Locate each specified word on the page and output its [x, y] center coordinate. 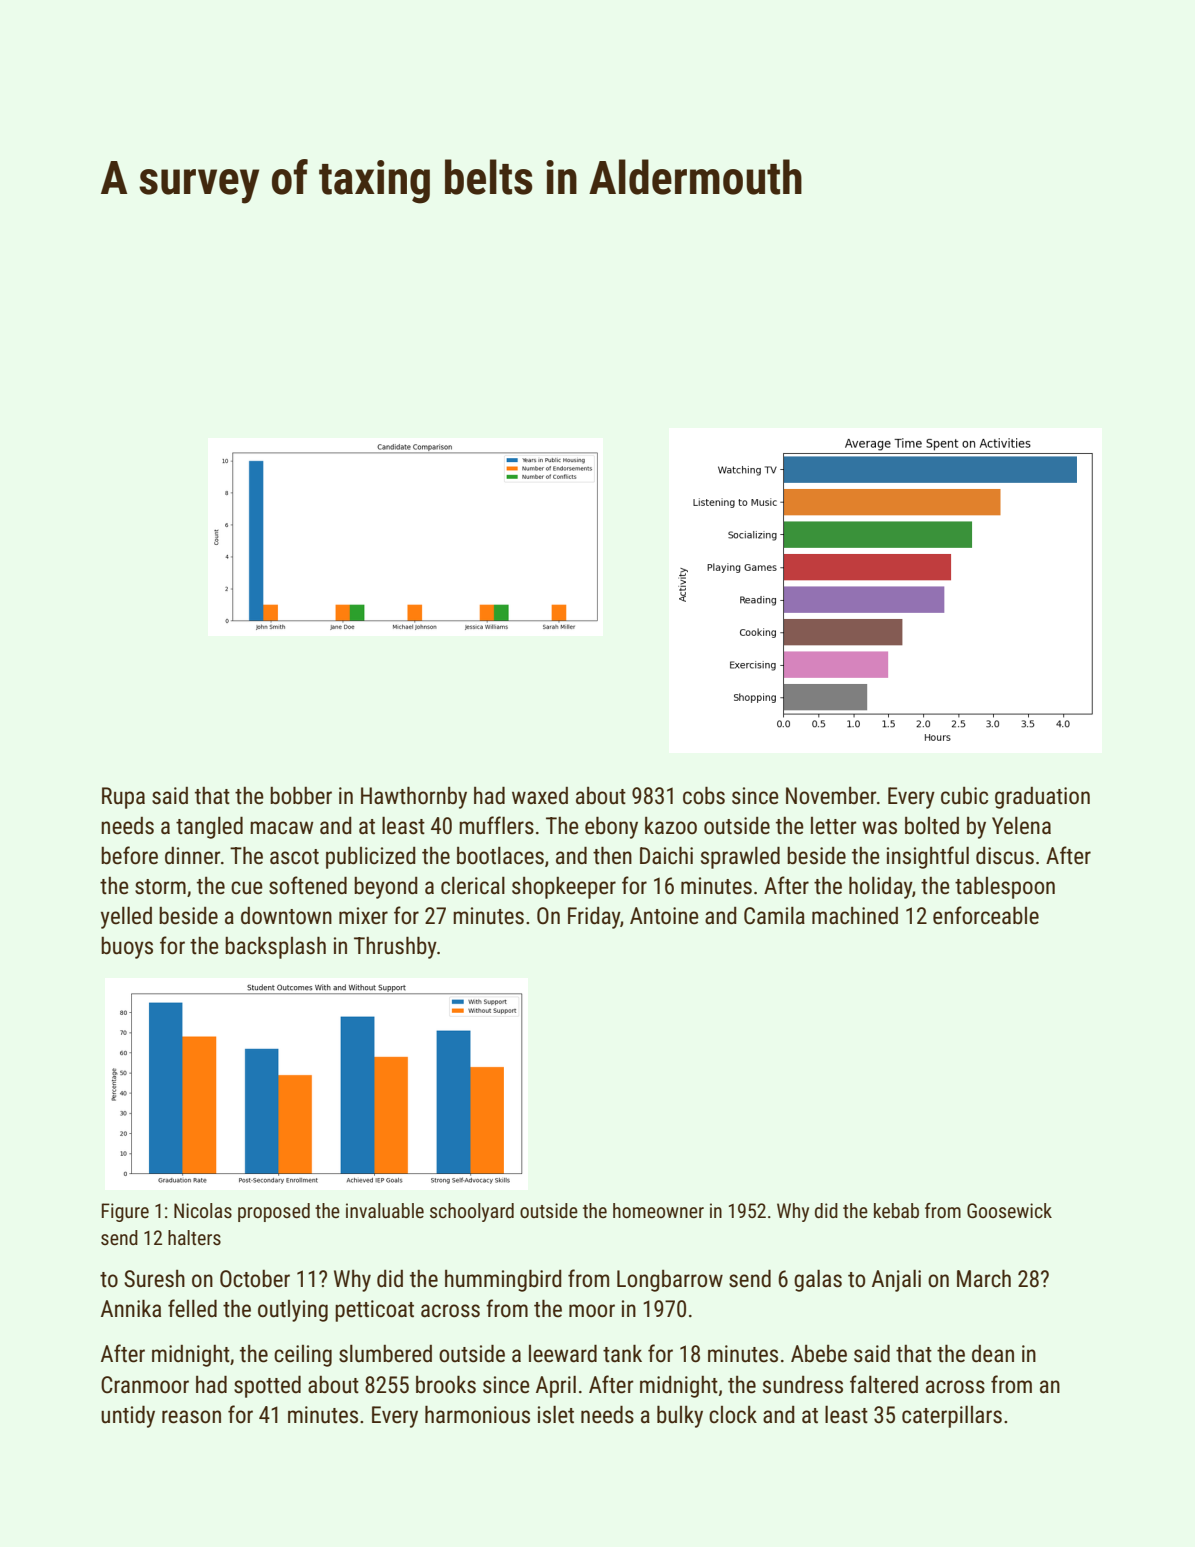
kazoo [671, 826]
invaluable [385, 1210]
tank [622, 1354]
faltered [884, 1384]
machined [855, 916]
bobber [301, 796]
